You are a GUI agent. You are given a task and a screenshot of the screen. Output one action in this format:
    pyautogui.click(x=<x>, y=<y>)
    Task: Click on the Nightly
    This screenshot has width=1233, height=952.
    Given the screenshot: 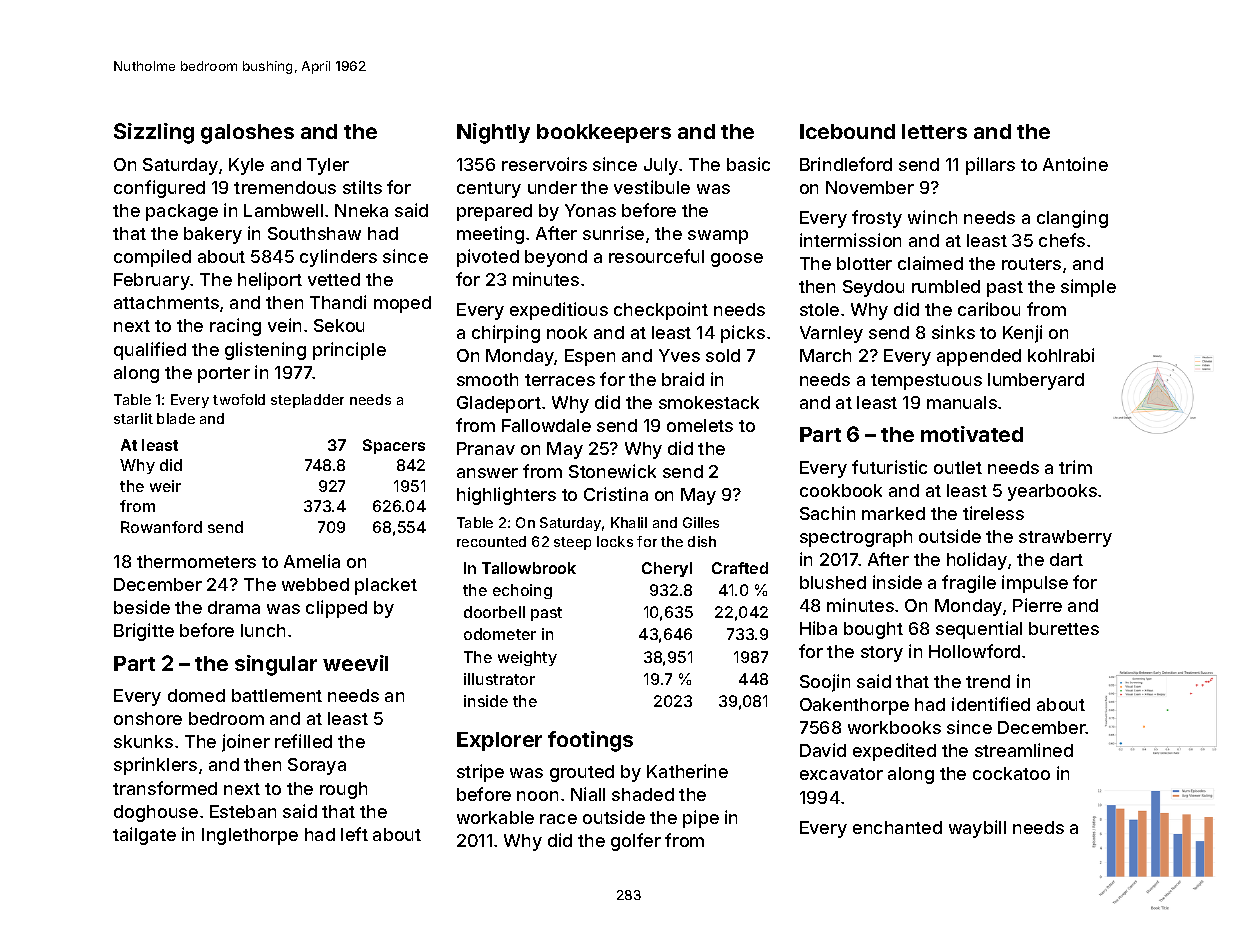 What is the action you would take?
    pyautogui.click(x=493, y=133)
